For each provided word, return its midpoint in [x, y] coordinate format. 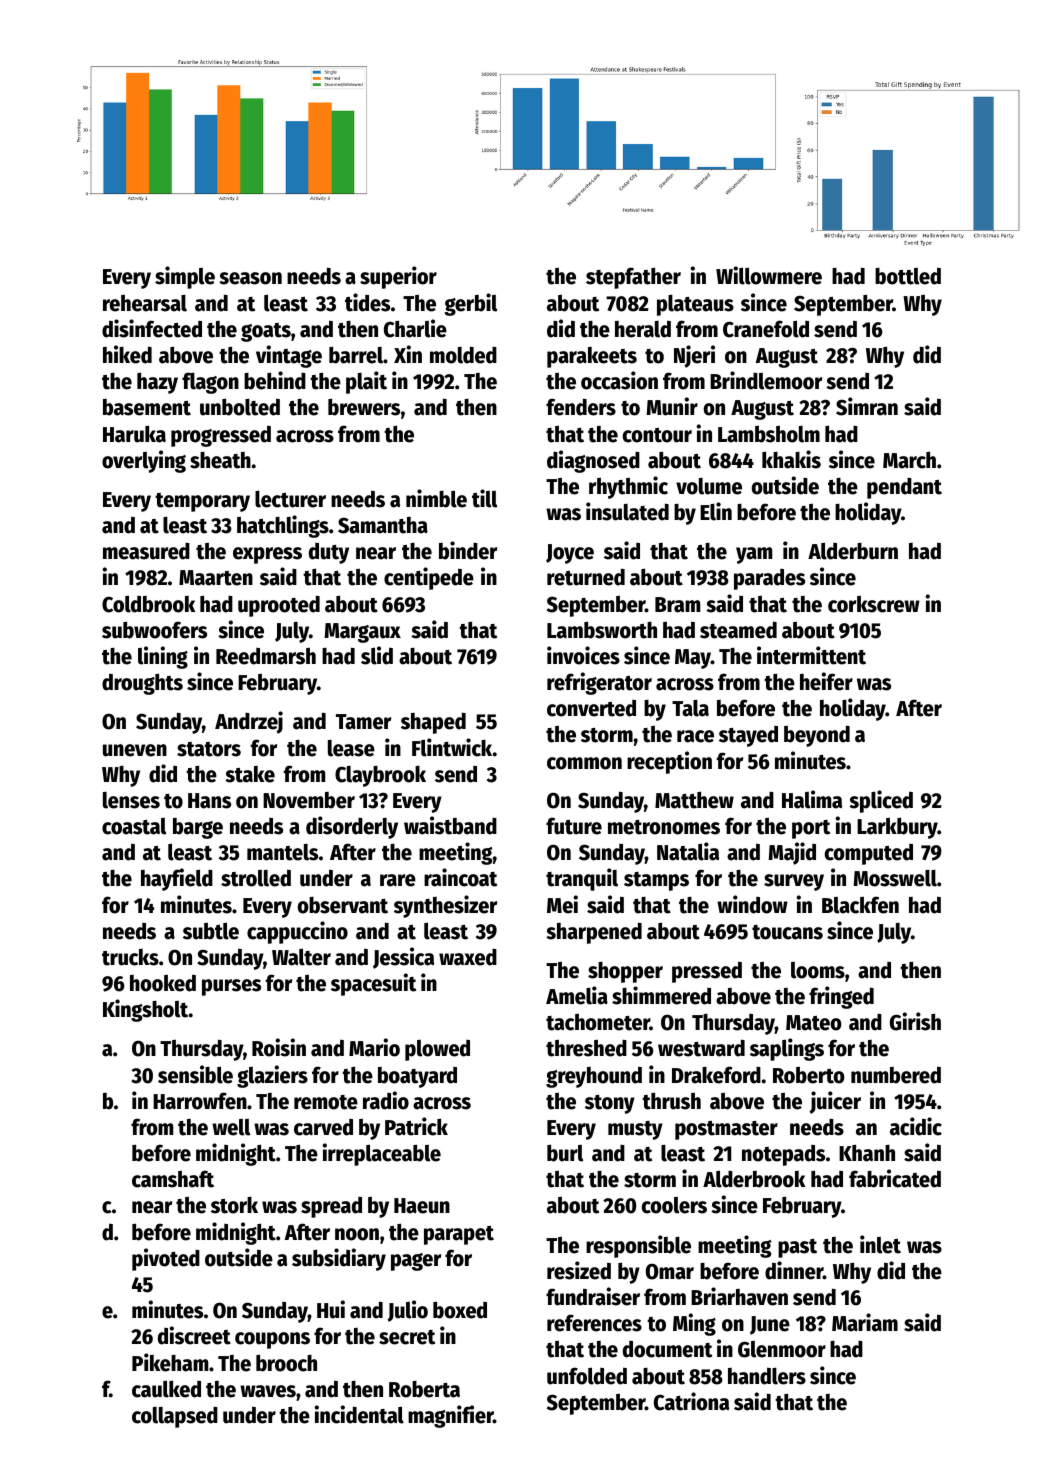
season [250, 278]
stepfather [633, 278]
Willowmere [769, 275]
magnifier [450, 1416]
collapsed [175, 1417]
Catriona [691, 1401]
